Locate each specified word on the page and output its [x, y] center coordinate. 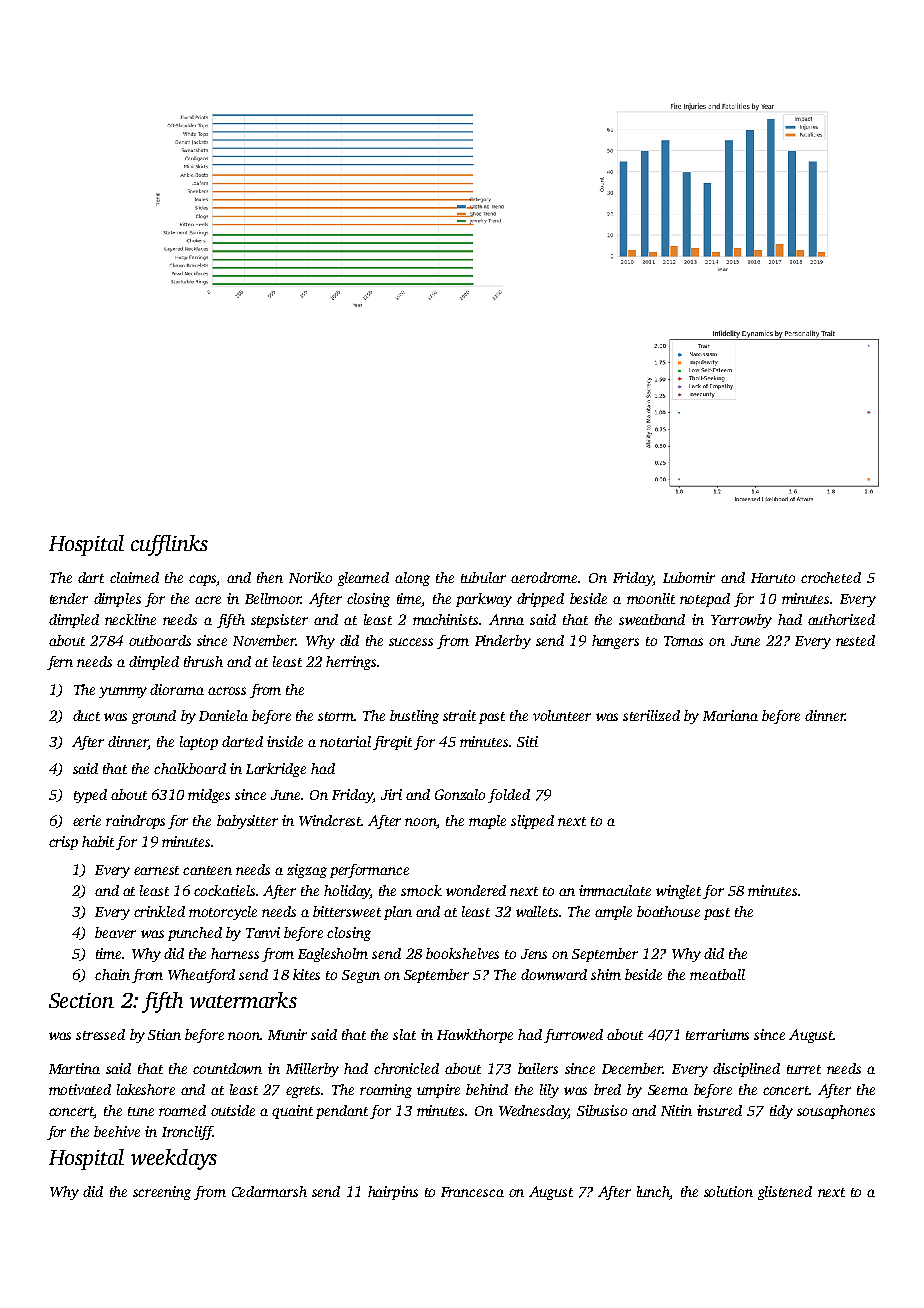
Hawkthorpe [475, 1036]
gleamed [363, 579]
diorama [177, 689]
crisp [63, 843]
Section [81, 1000]
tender [69, 598]
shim [606, 974]
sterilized [651, 715]
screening [162, 1193]
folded [509, 796]
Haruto [773, 578]
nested [855, 640]
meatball [717, 974]
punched [195, 934]
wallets [537, 911]
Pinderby [503, 642]
